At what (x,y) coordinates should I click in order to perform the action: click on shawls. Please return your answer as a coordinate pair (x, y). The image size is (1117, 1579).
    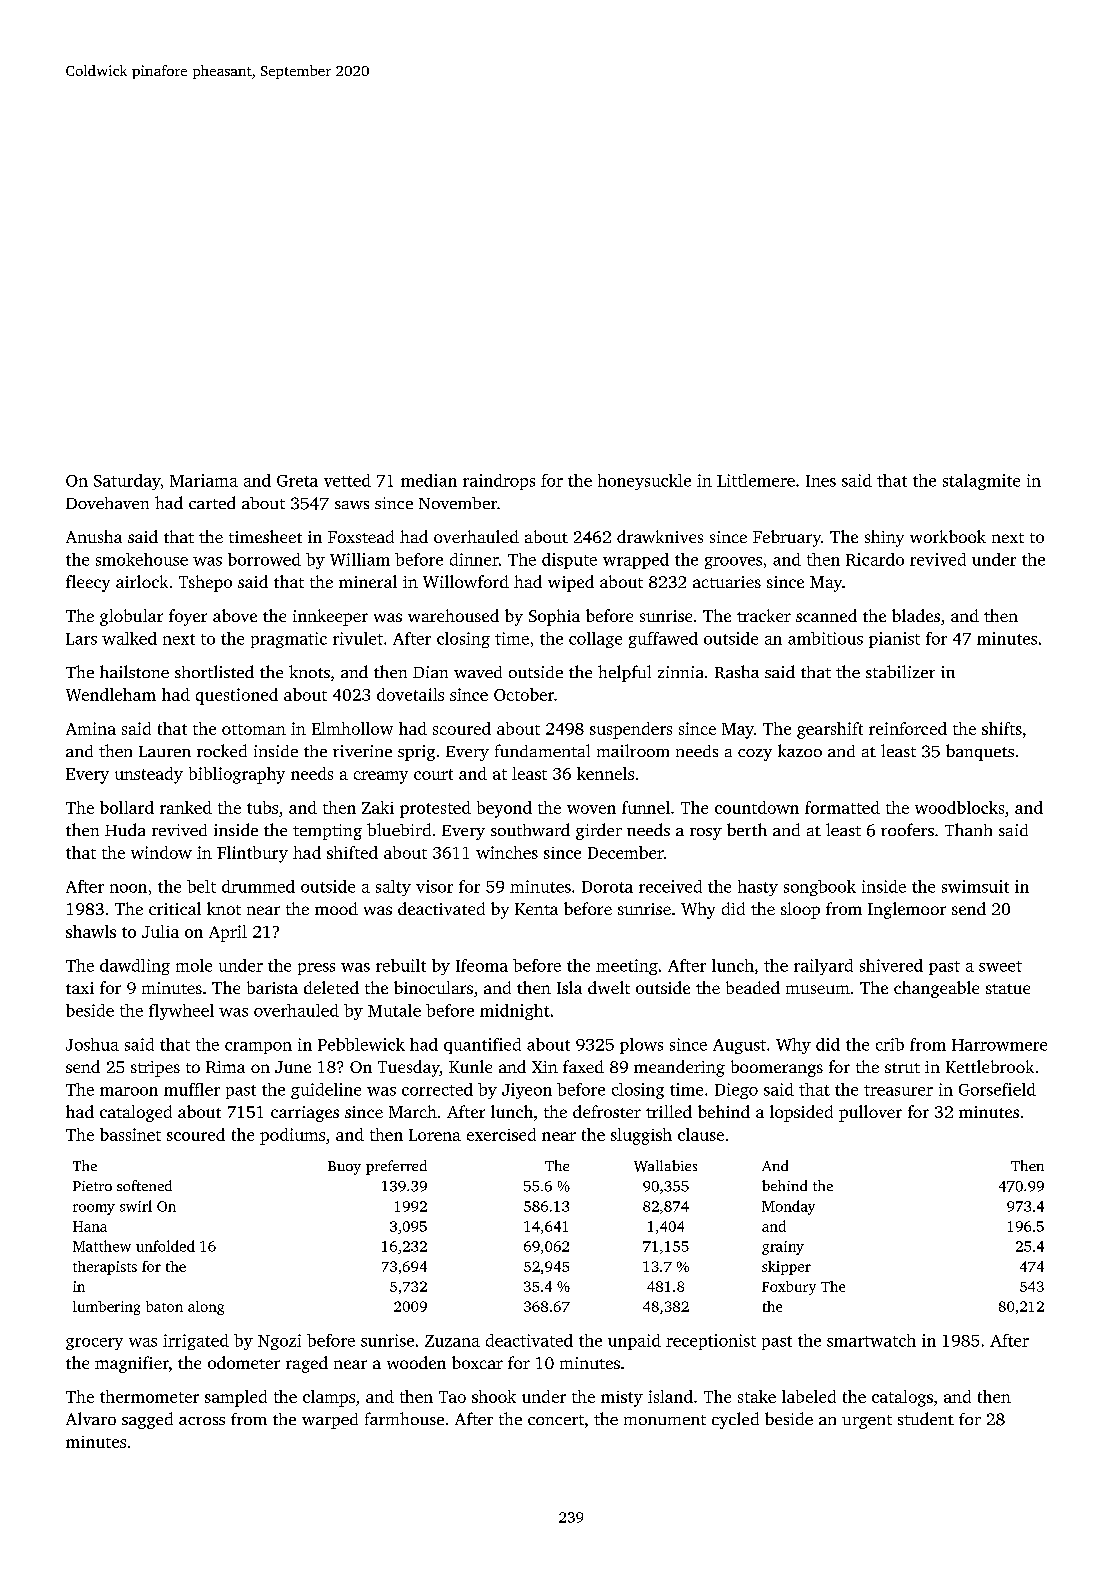
    Looking at the image, I should click on (91, 931).
